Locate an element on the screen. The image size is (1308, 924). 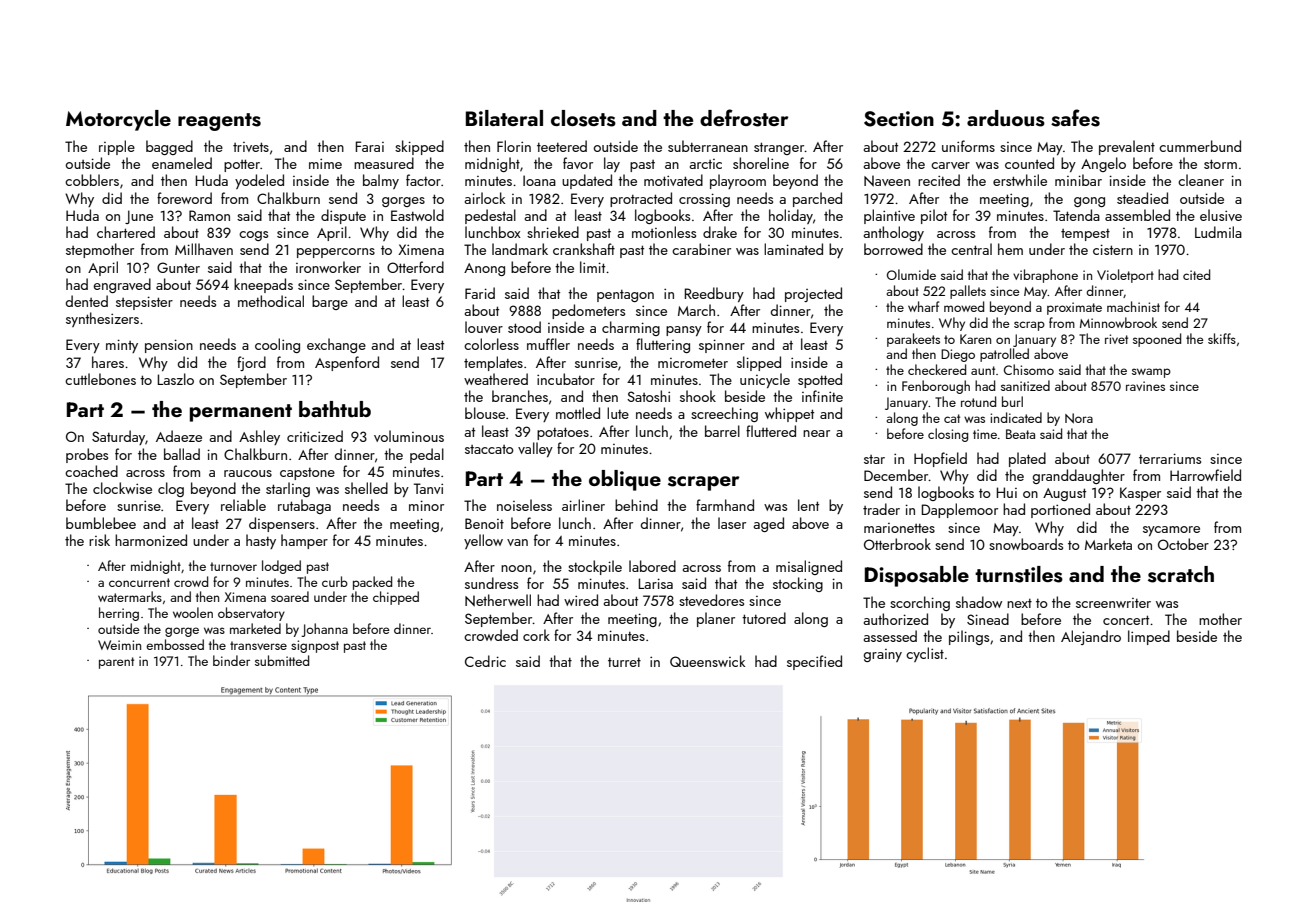
clog is located at coordinates (171, 489).
